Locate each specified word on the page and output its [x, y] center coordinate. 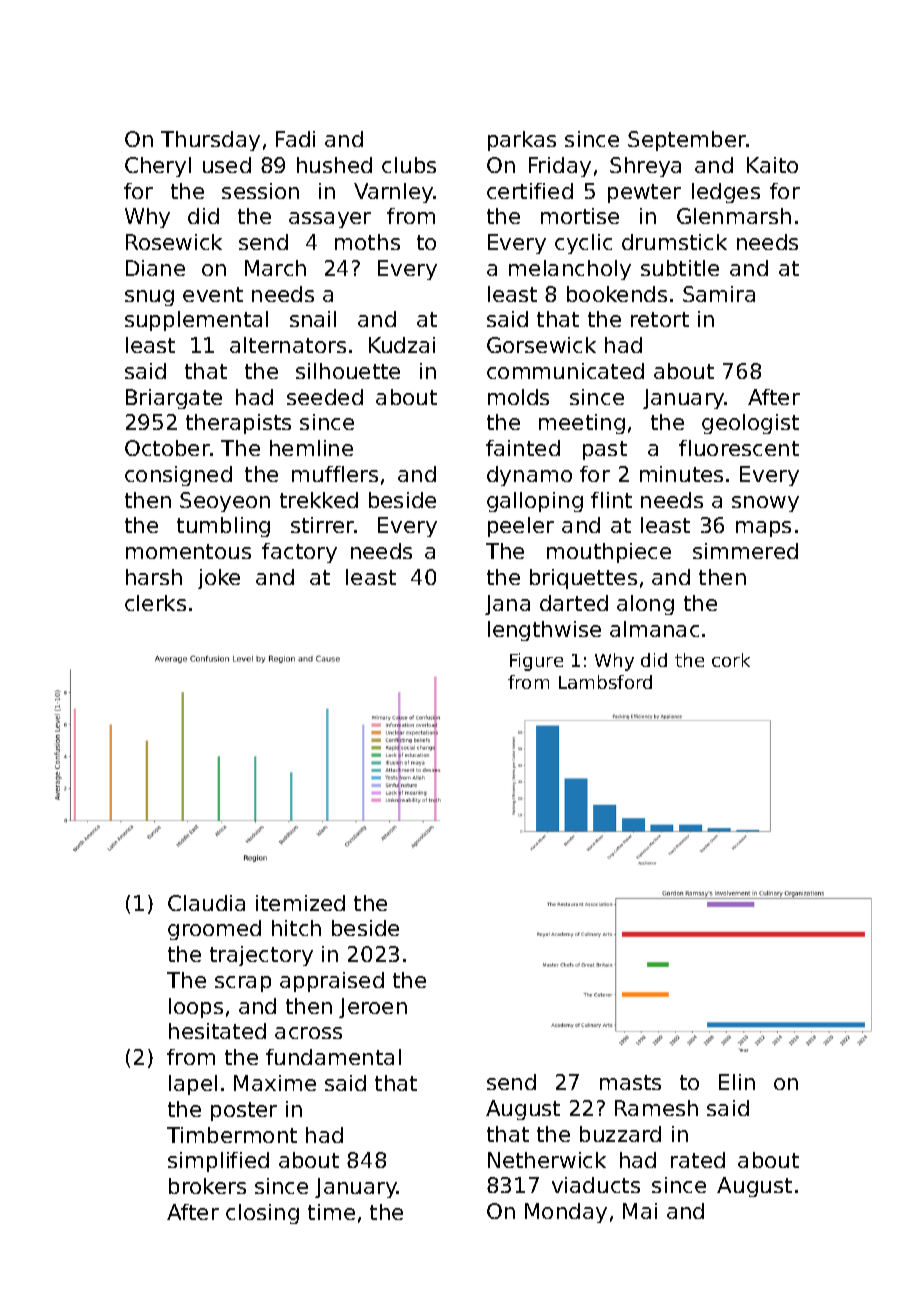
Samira [719, 294]
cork [731, 660]
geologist [750, 424]
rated [698, 1160]
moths [367, 242]
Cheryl [158, 167]
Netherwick [547, 1160]
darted [574, 603]
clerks [155, 603]
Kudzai [402, 345]
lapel [193, 1085]
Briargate [174, 399]
